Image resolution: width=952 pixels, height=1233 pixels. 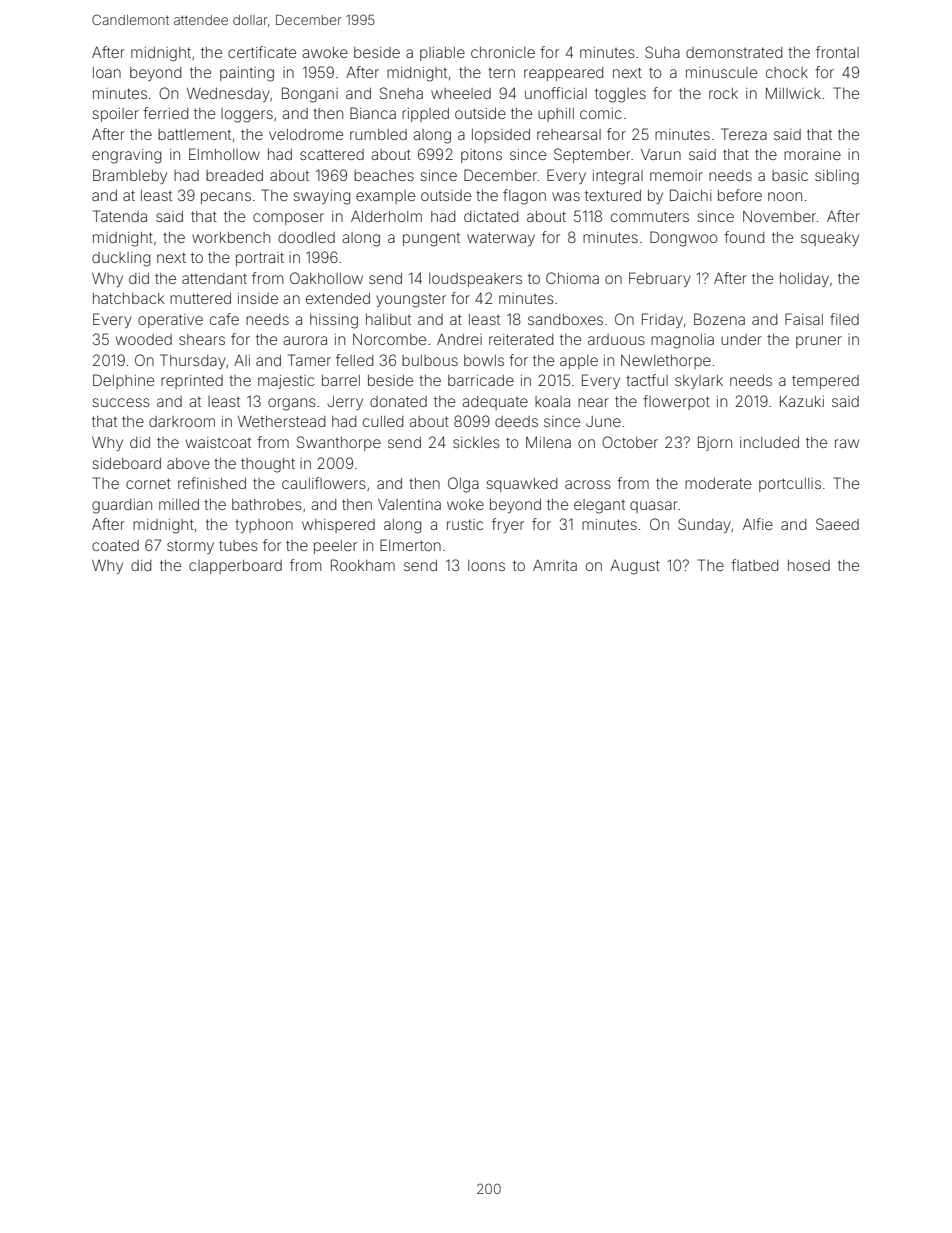 What do you see at coordinates (409, 504) in the screenshot?
I see `Valentina` at bounding box center [409, 504].
